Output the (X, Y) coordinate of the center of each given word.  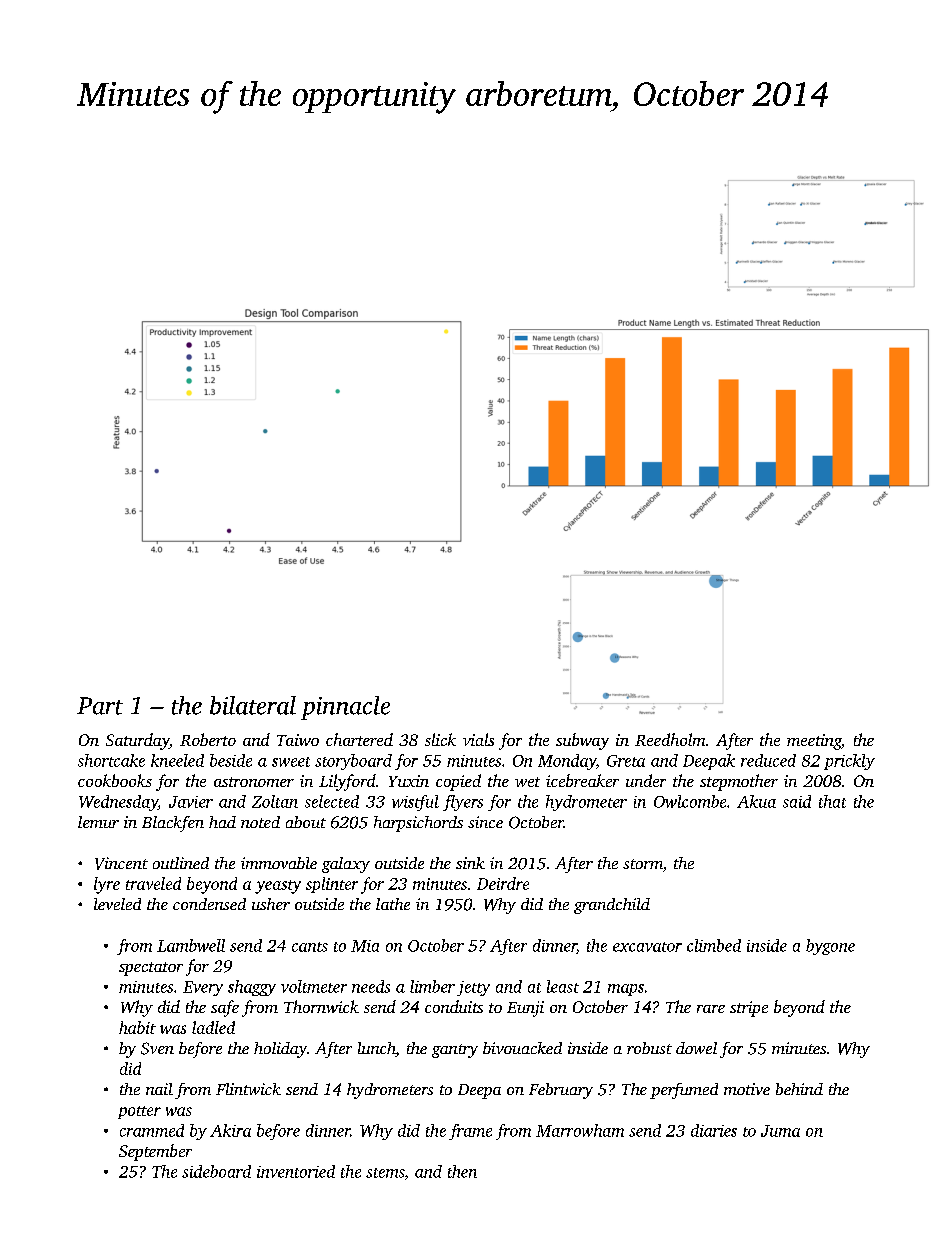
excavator (647, 947)
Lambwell (191, 945)
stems (385, 1173)
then (462, 1171)
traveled (153, 883)
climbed (714, 945)
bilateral (253, 705)
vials (478, 739)
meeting (814, 742)
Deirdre (503, 883)
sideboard (216, 1171)
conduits (454, 1006)
